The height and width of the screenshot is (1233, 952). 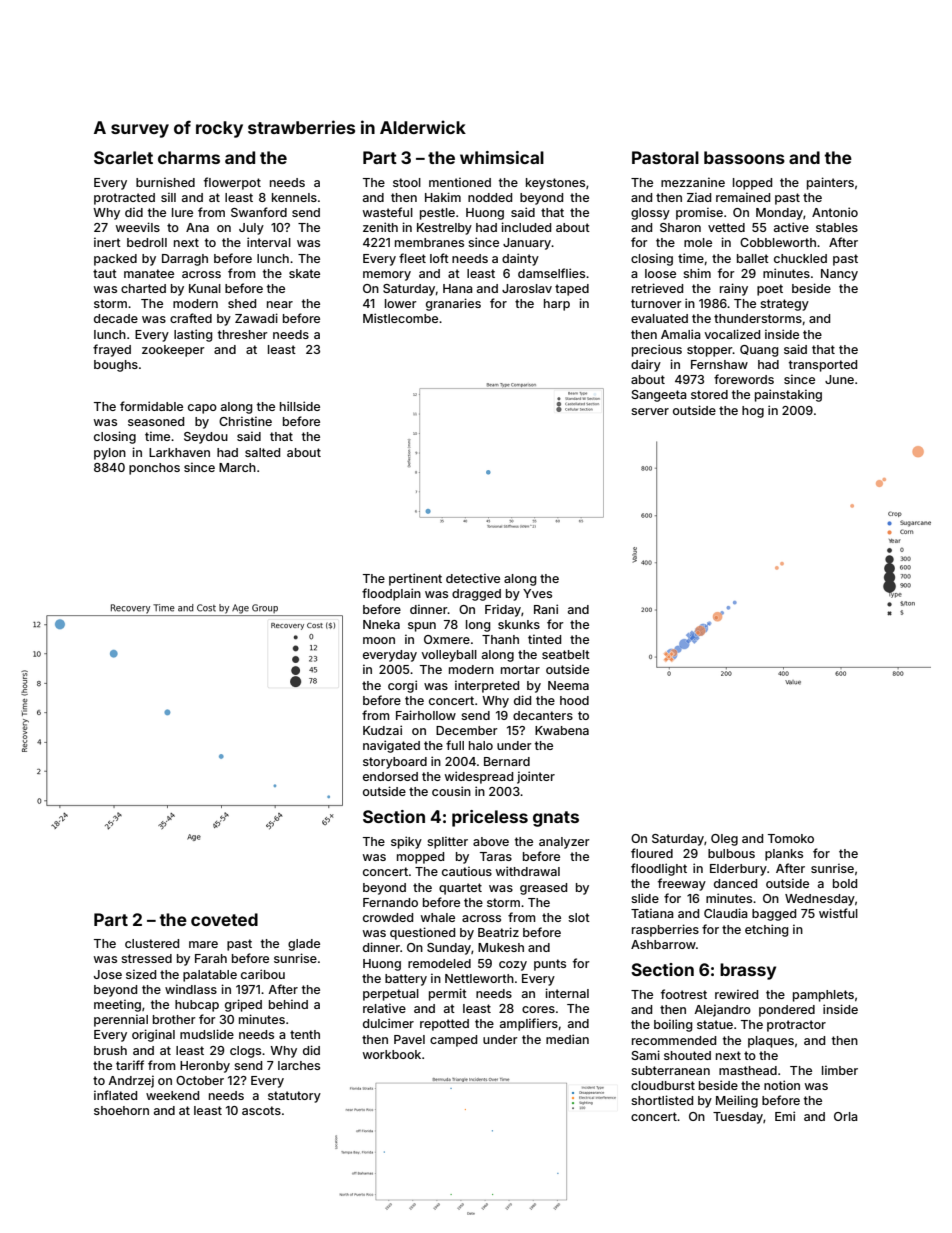 I want to click on ascots, so click(x=261, y=1110).
